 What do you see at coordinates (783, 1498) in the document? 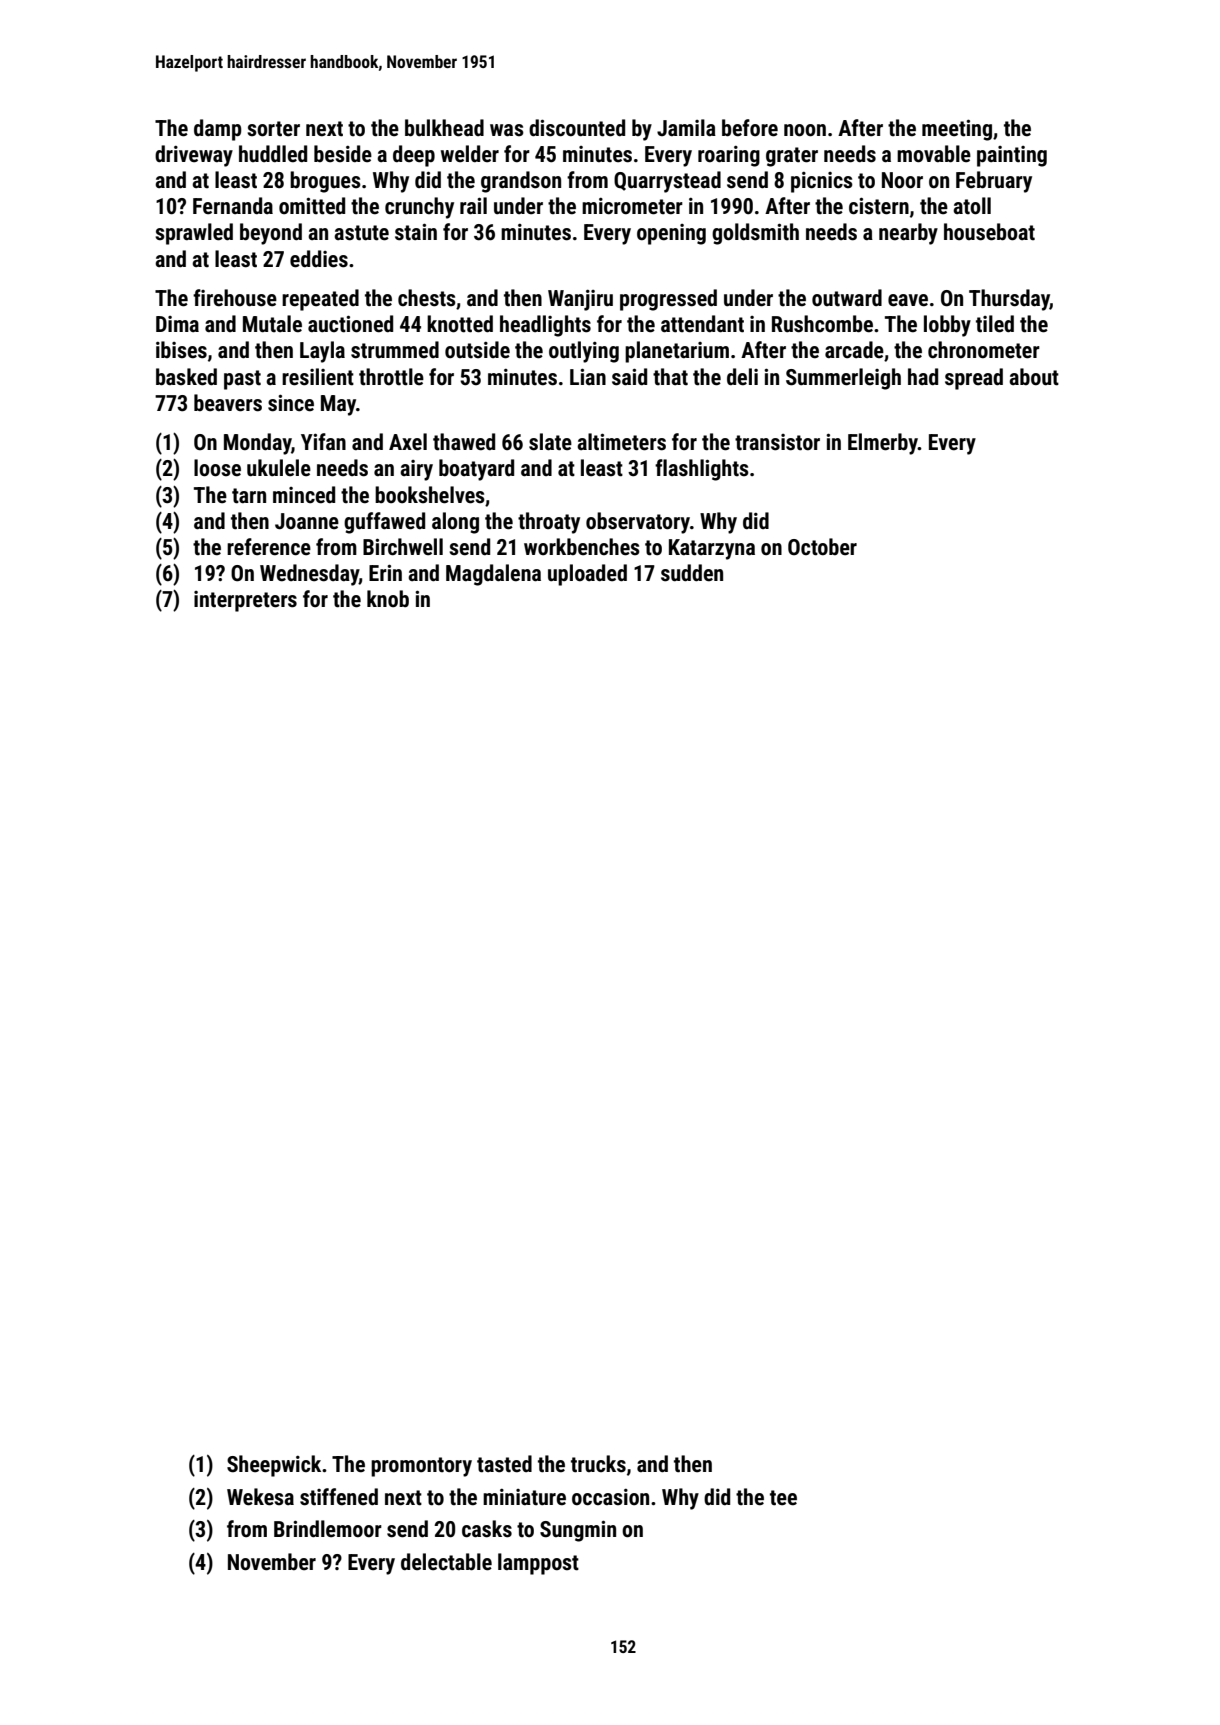
I see `tee` at bounding box center [783, 1498].
